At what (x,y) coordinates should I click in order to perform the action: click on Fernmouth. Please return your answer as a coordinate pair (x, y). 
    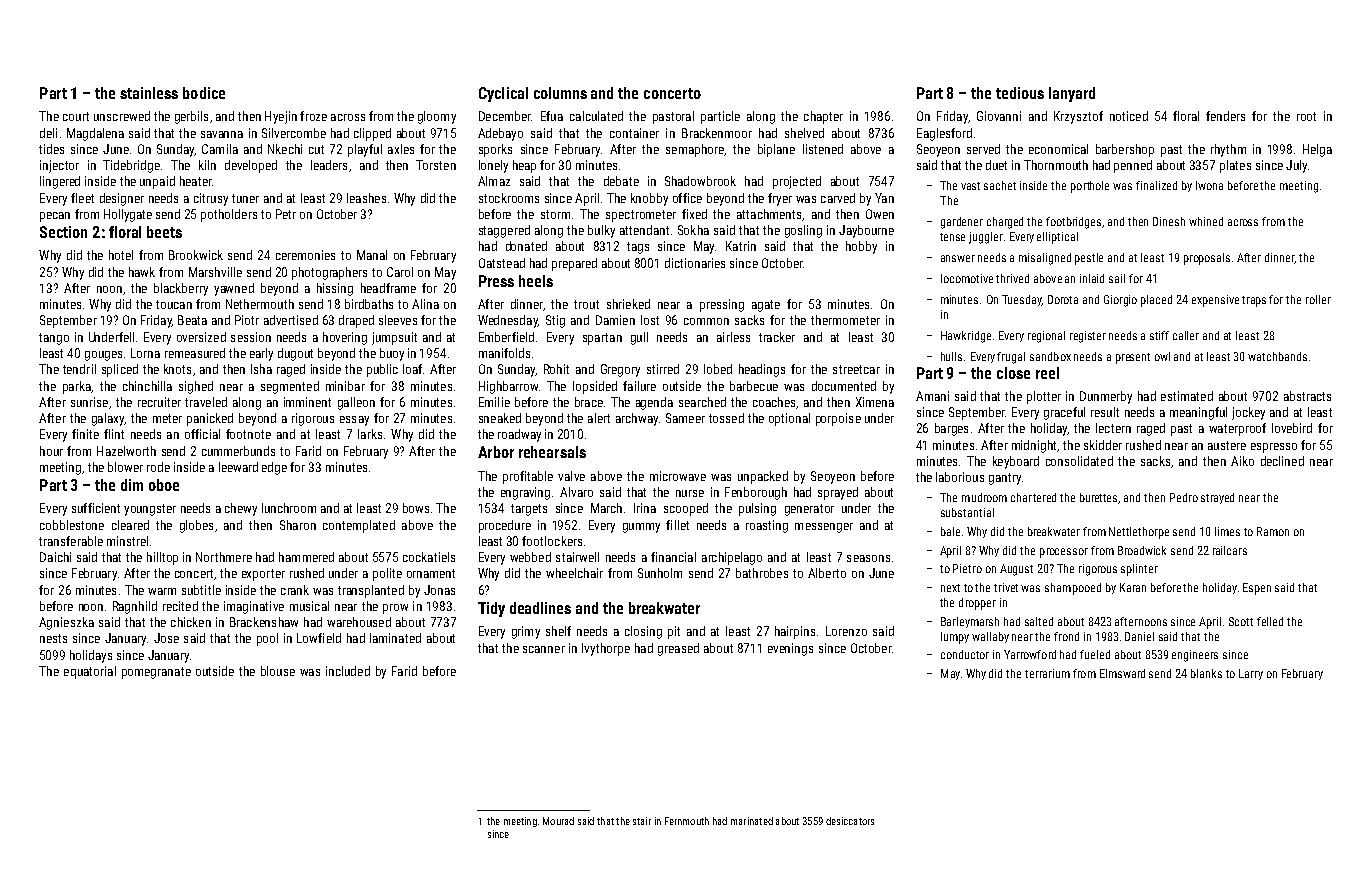
    Looking at the image, I should click on (687, 821).
